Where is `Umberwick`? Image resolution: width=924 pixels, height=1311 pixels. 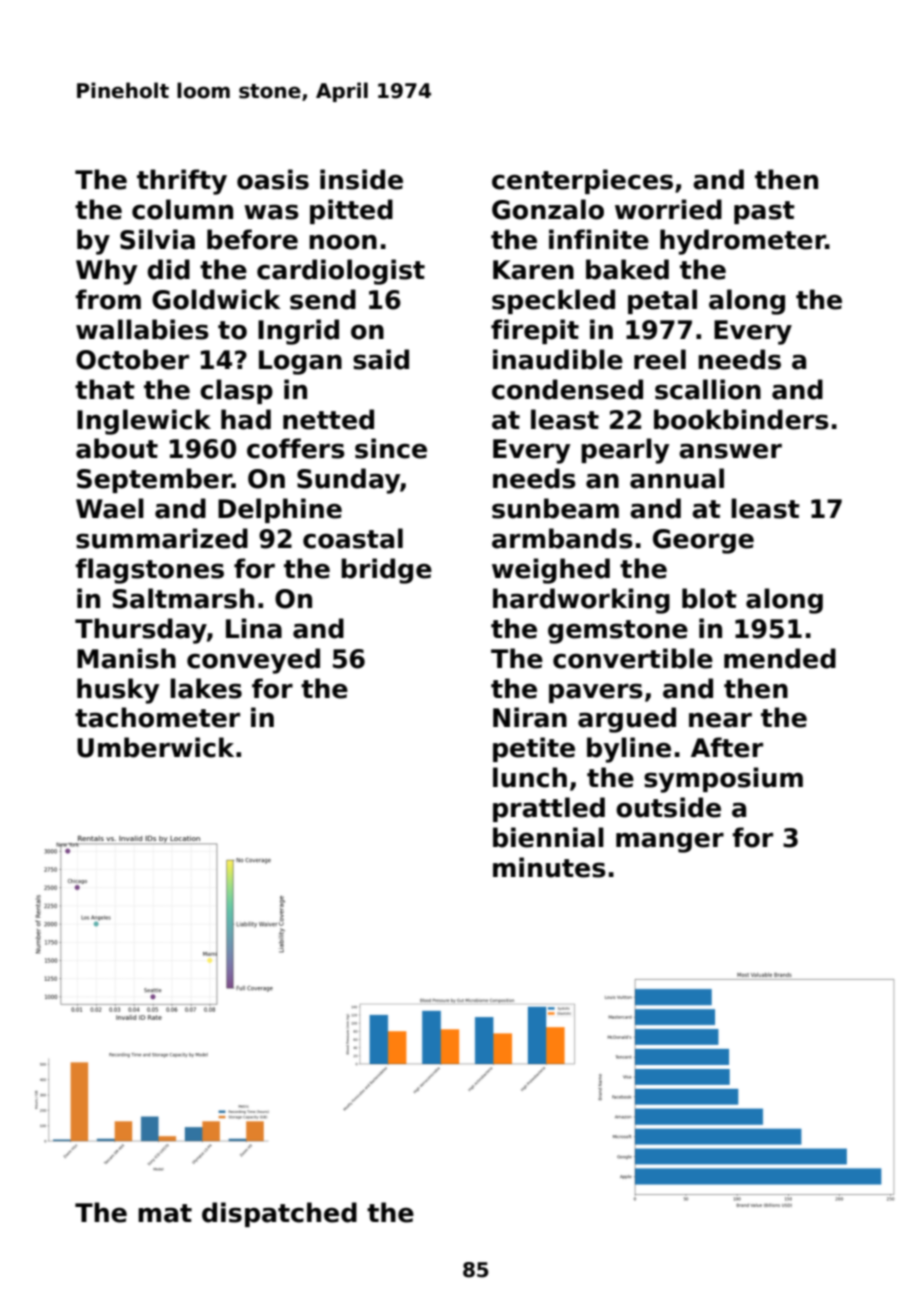
Umberwick is located at coordinates (155, 747).
